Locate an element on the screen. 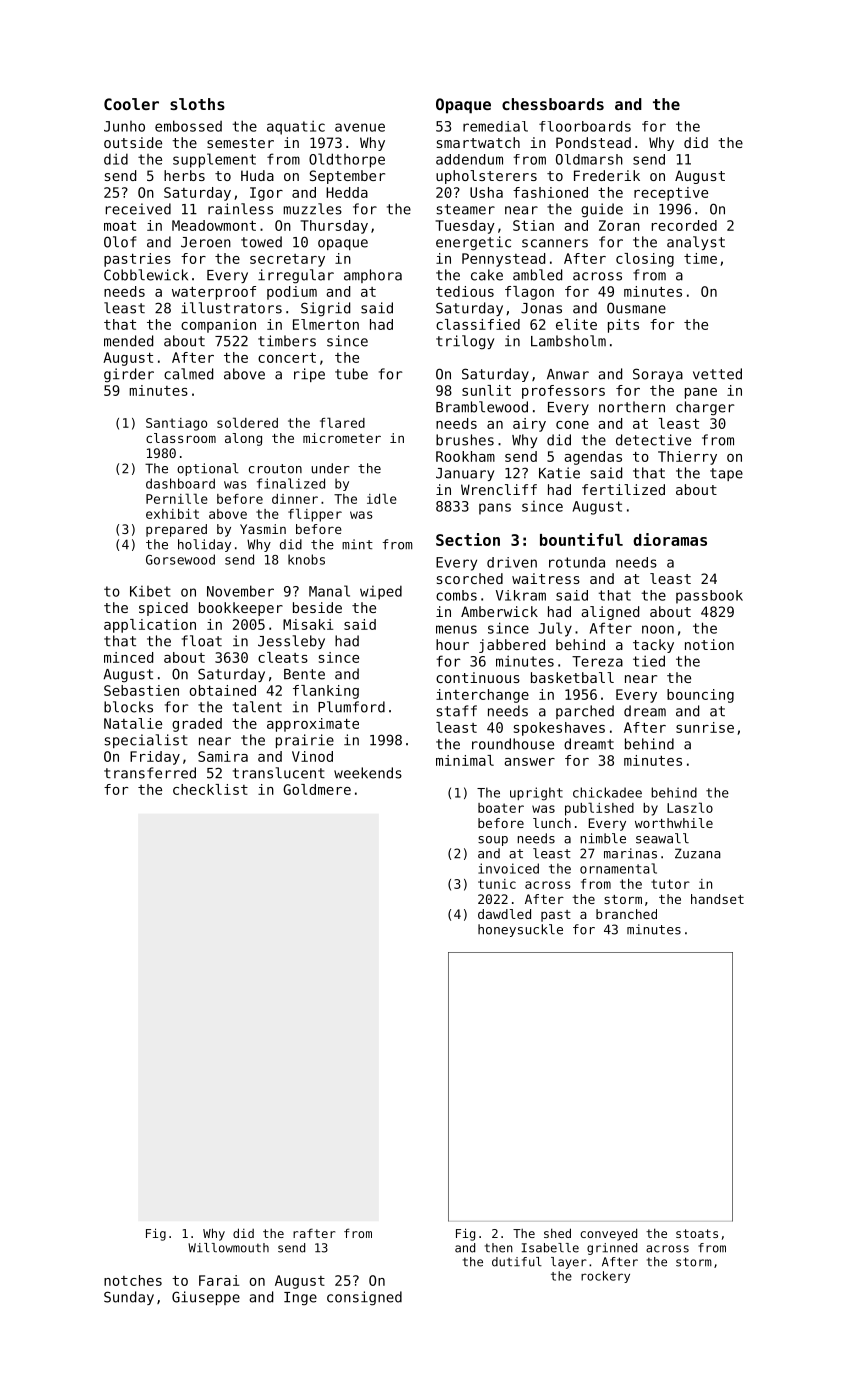 The width and height of the screenshot is (849, 1400). Sunday is located at coordinates (129, 1298).
